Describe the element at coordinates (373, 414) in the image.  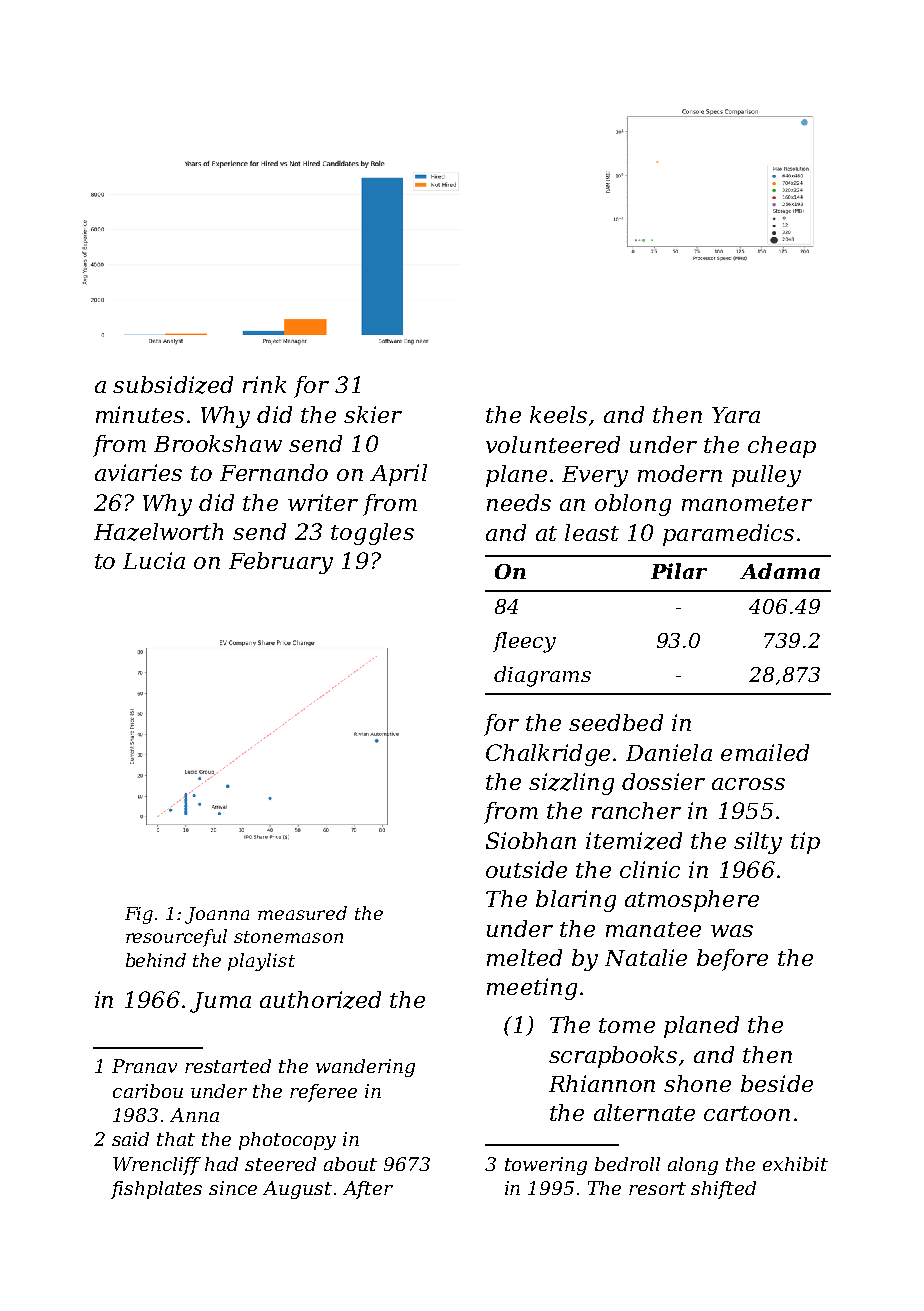
I see `skier` at that location.
